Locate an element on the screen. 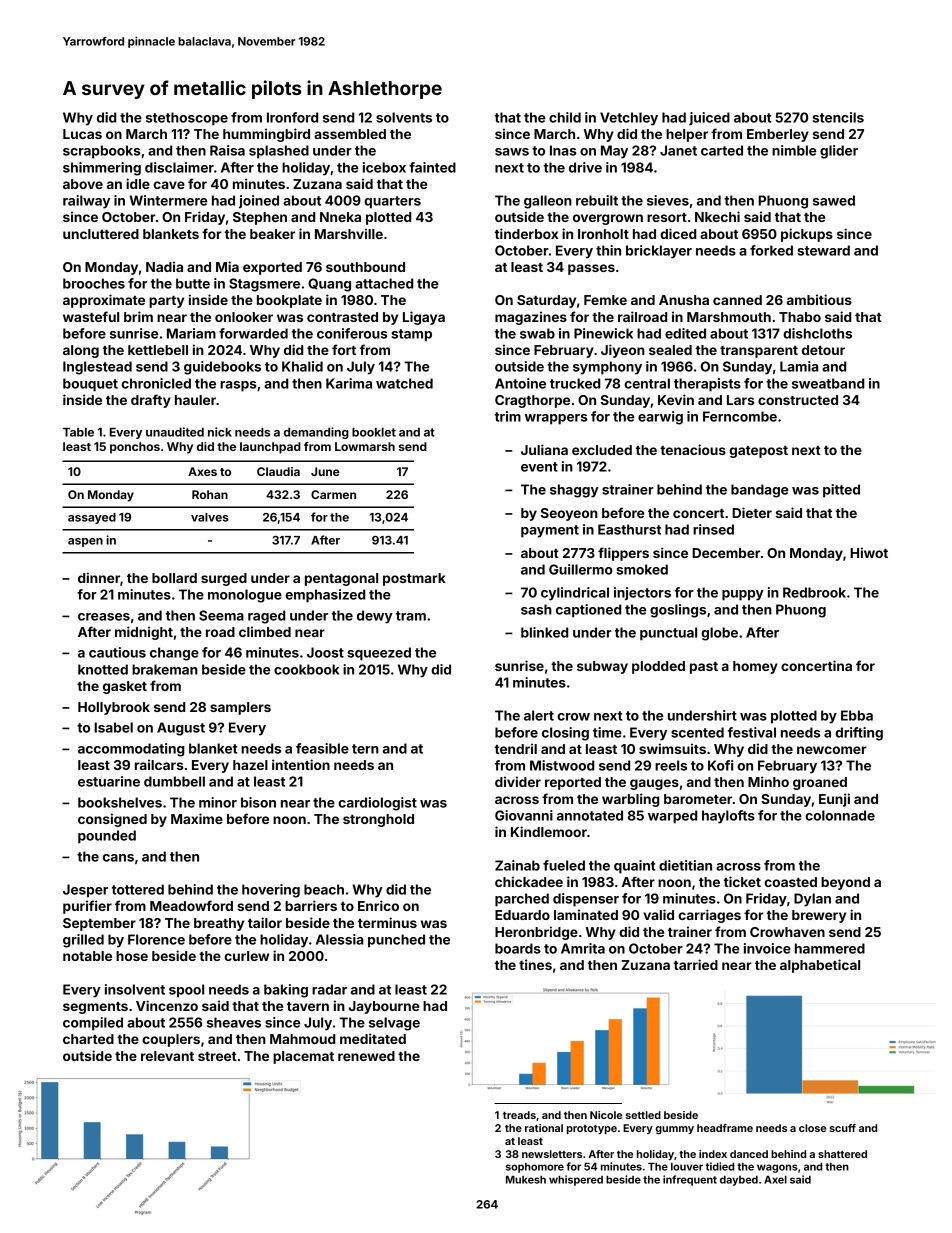 This screenshot has width=952, height=1233. puppy is located at coordinates (743, 595).
